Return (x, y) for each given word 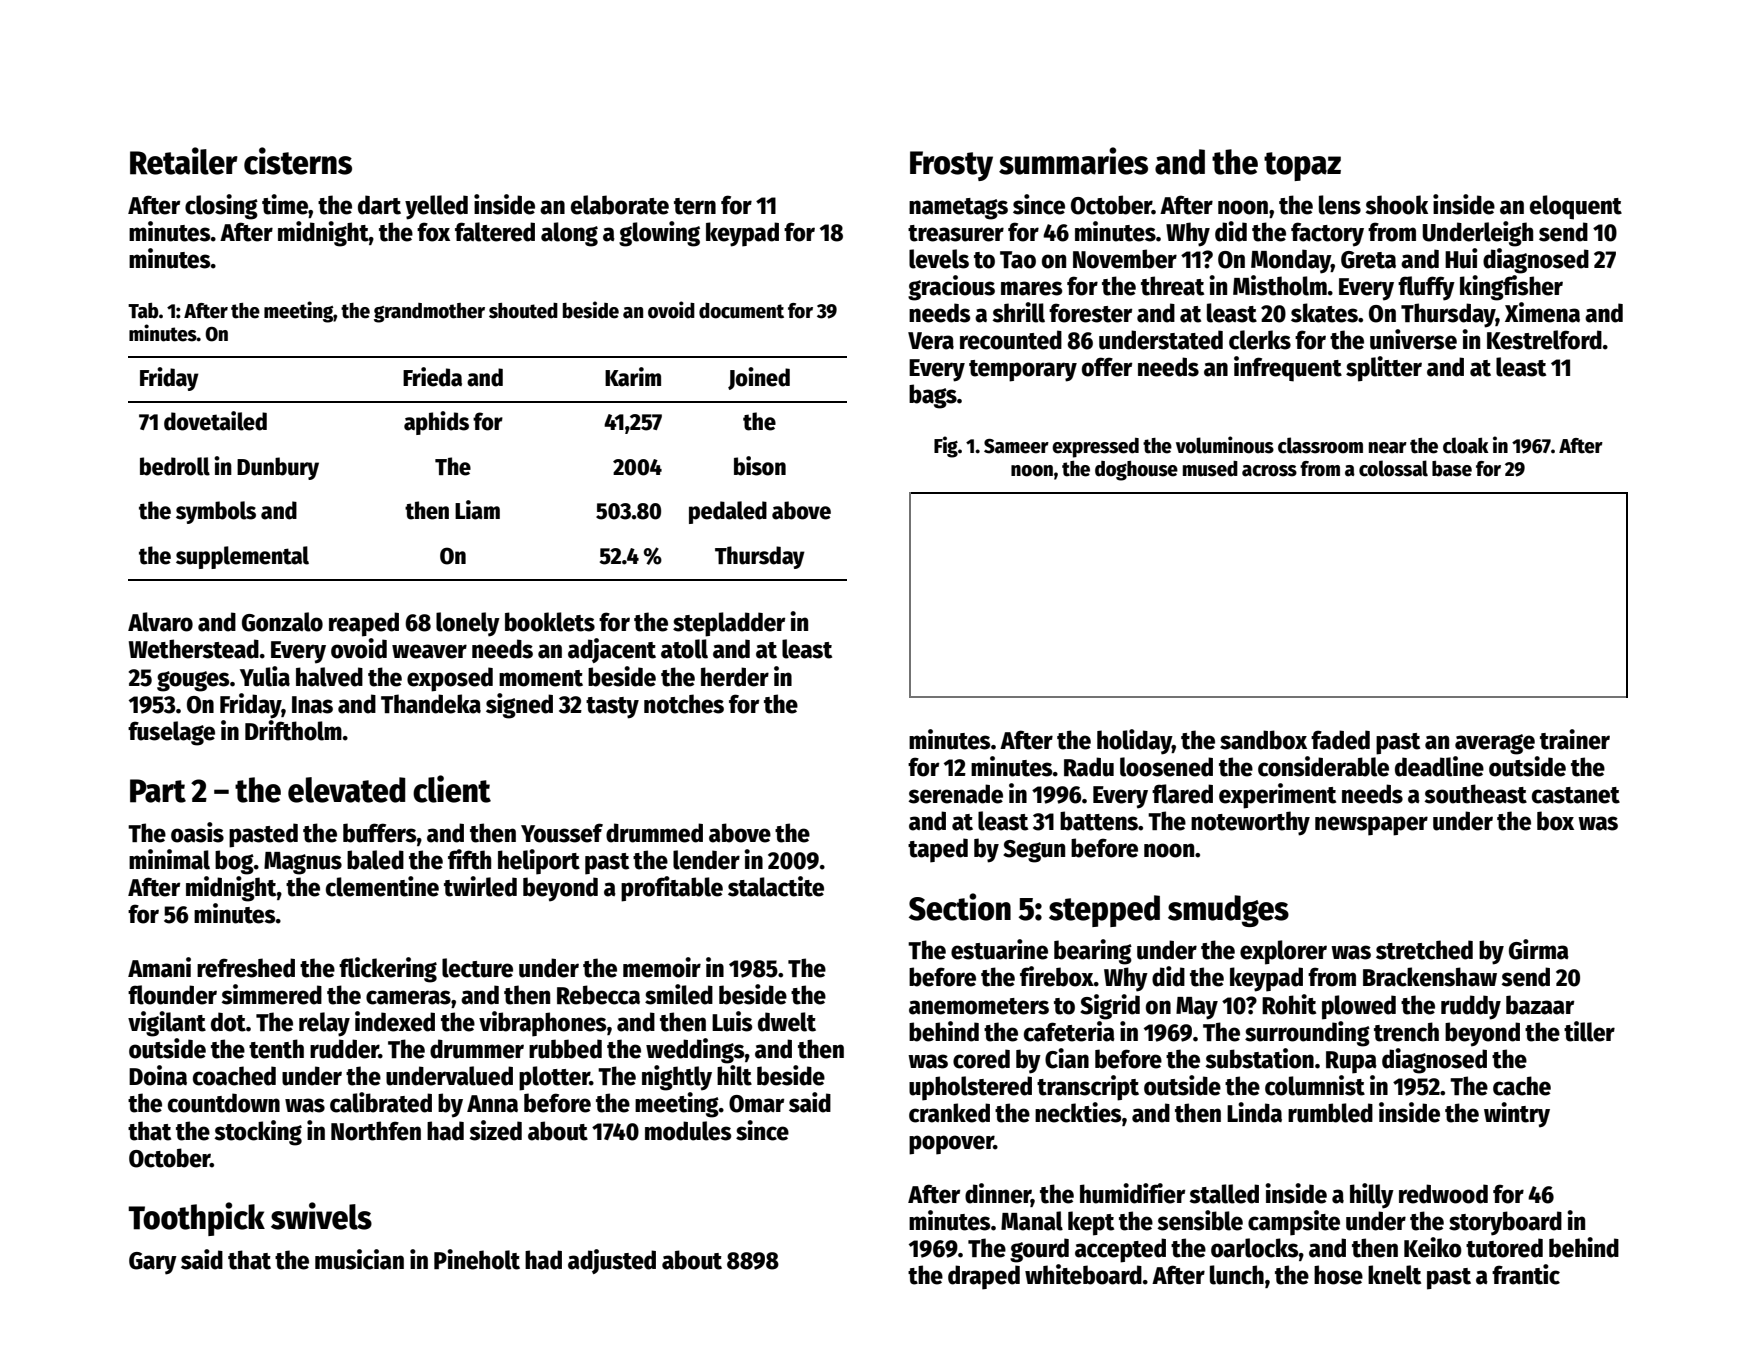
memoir (662, 967)
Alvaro (160, 622)
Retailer (184, 161)
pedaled (728, 512)
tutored (1504, 1248)
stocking (258, 1133)
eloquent (1576, 207)
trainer (1575, 739)
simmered (271, 994)
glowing (659, 234)
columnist (1315, 1085)
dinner (998, 1194)
